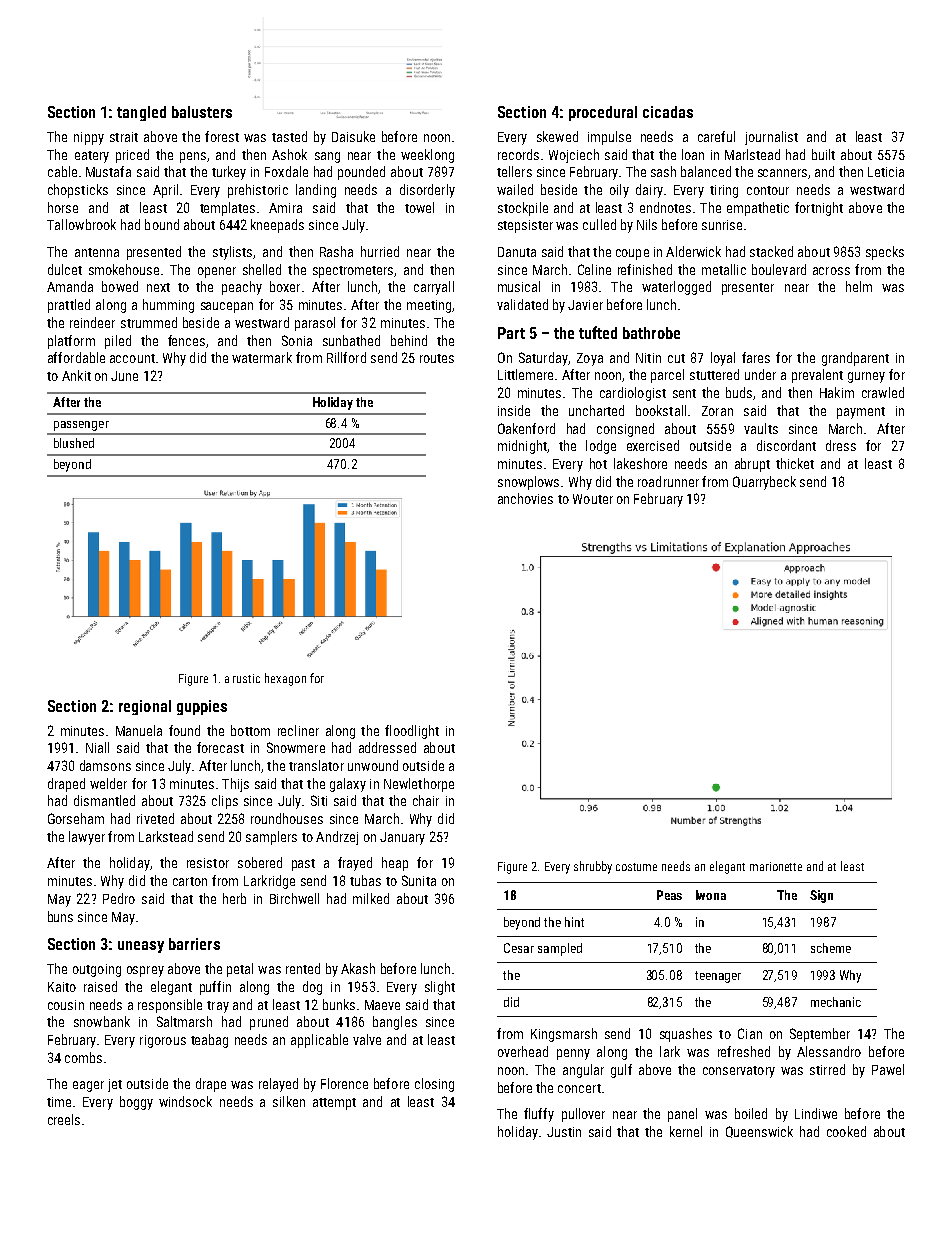 This image has width=952, height=1233. What do you see at coordinates (235, 785) in the image?
I see `Thijs` at bounding box center [235, 785].
